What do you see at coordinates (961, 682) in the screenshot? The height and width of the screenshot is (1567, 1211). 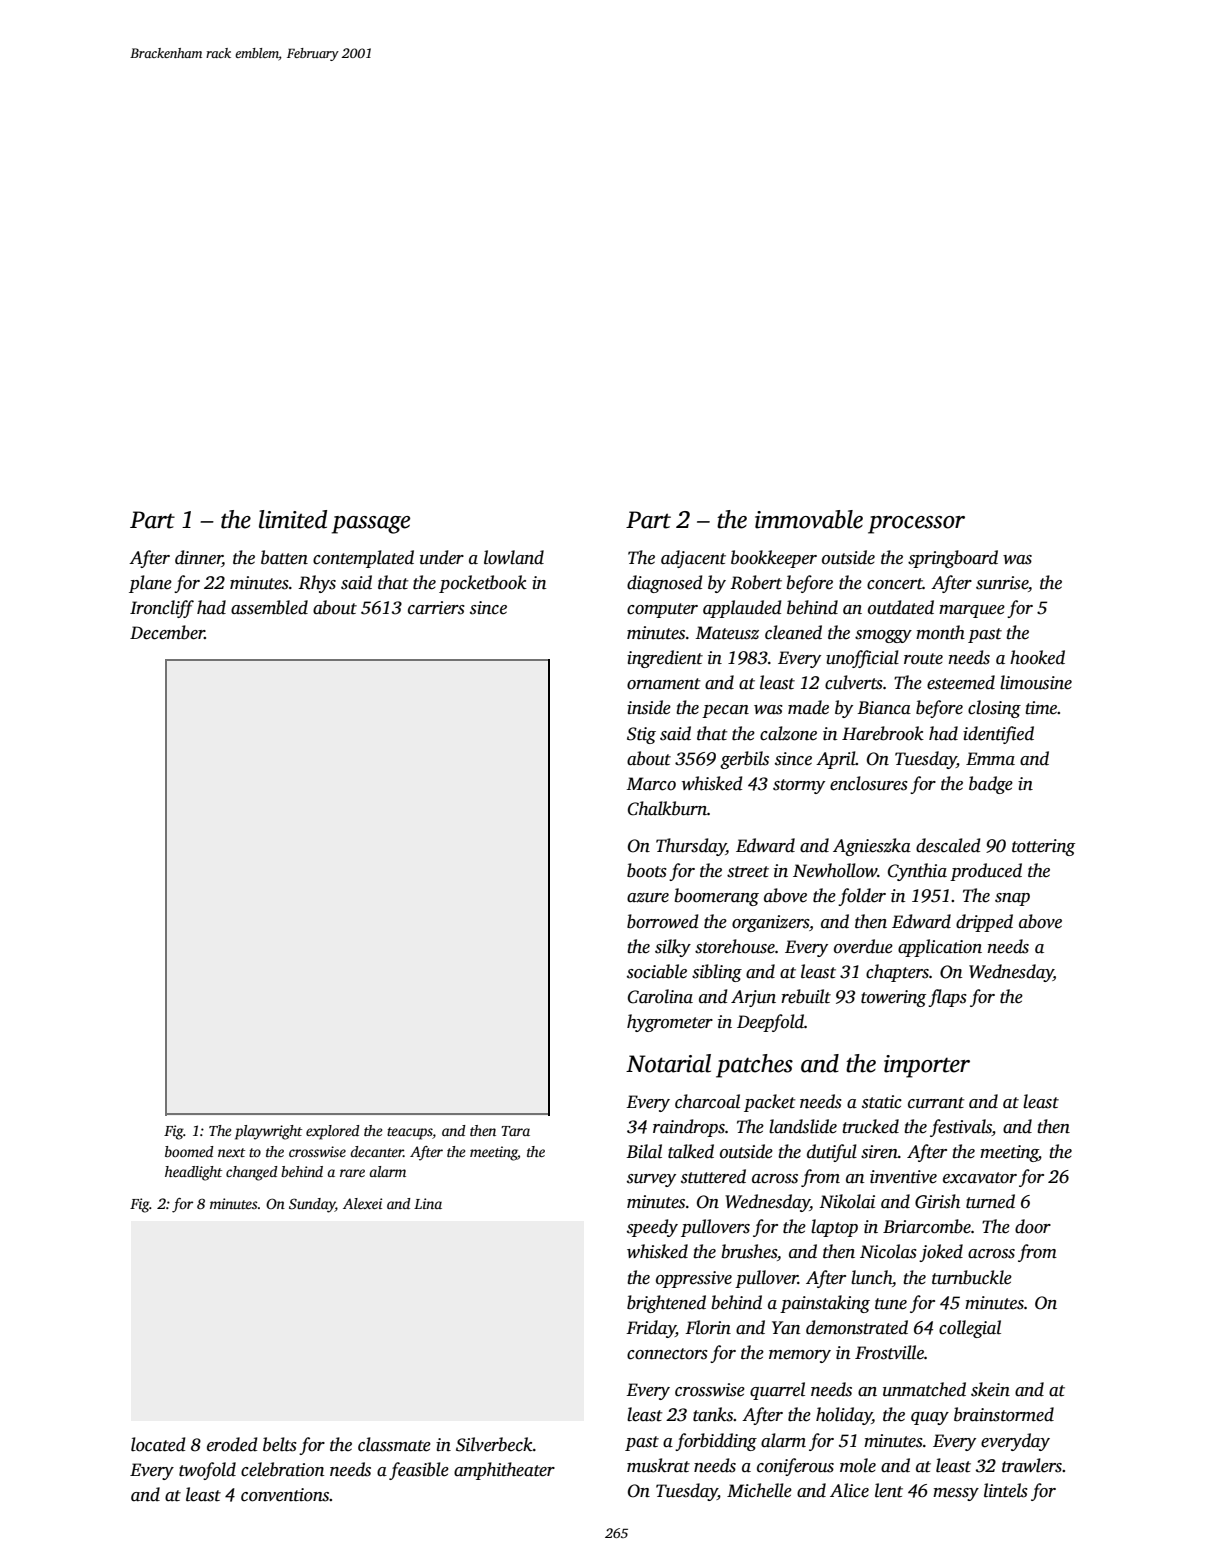 I see `esteemed` at bounding box center [961, 682].
